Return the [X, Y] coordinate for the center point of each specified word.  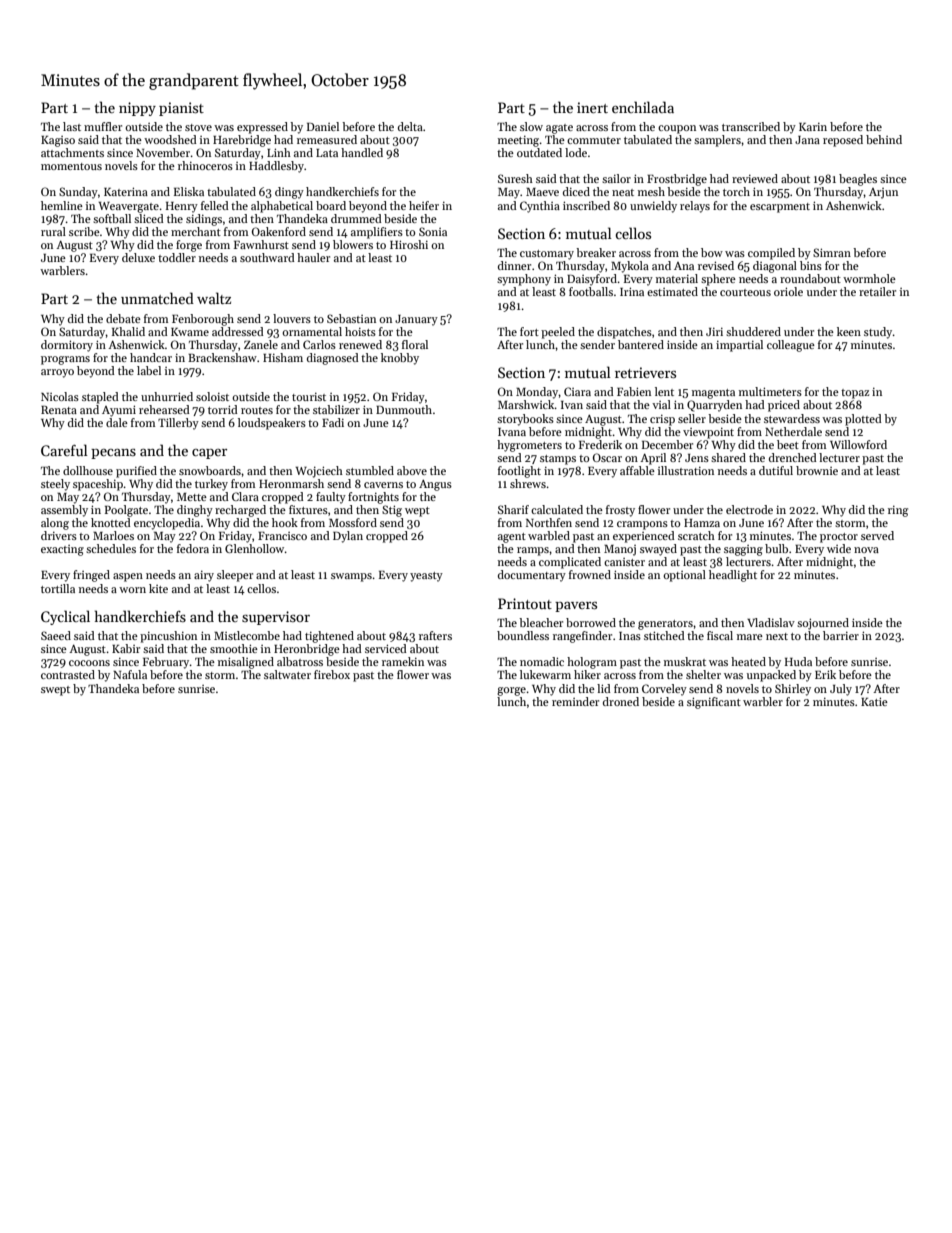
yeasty [426, 577]
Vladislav [771, 622]
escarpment [780, 208]
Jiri [714, 332]
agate [559, 129]
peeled [558, 333]
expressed [262, 128]
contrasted [68, 674]
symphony [524, 280]
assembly [64, 511]
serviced [386, 648]
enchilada [643, 107]
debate [123, 318]
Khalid [128, 331]
